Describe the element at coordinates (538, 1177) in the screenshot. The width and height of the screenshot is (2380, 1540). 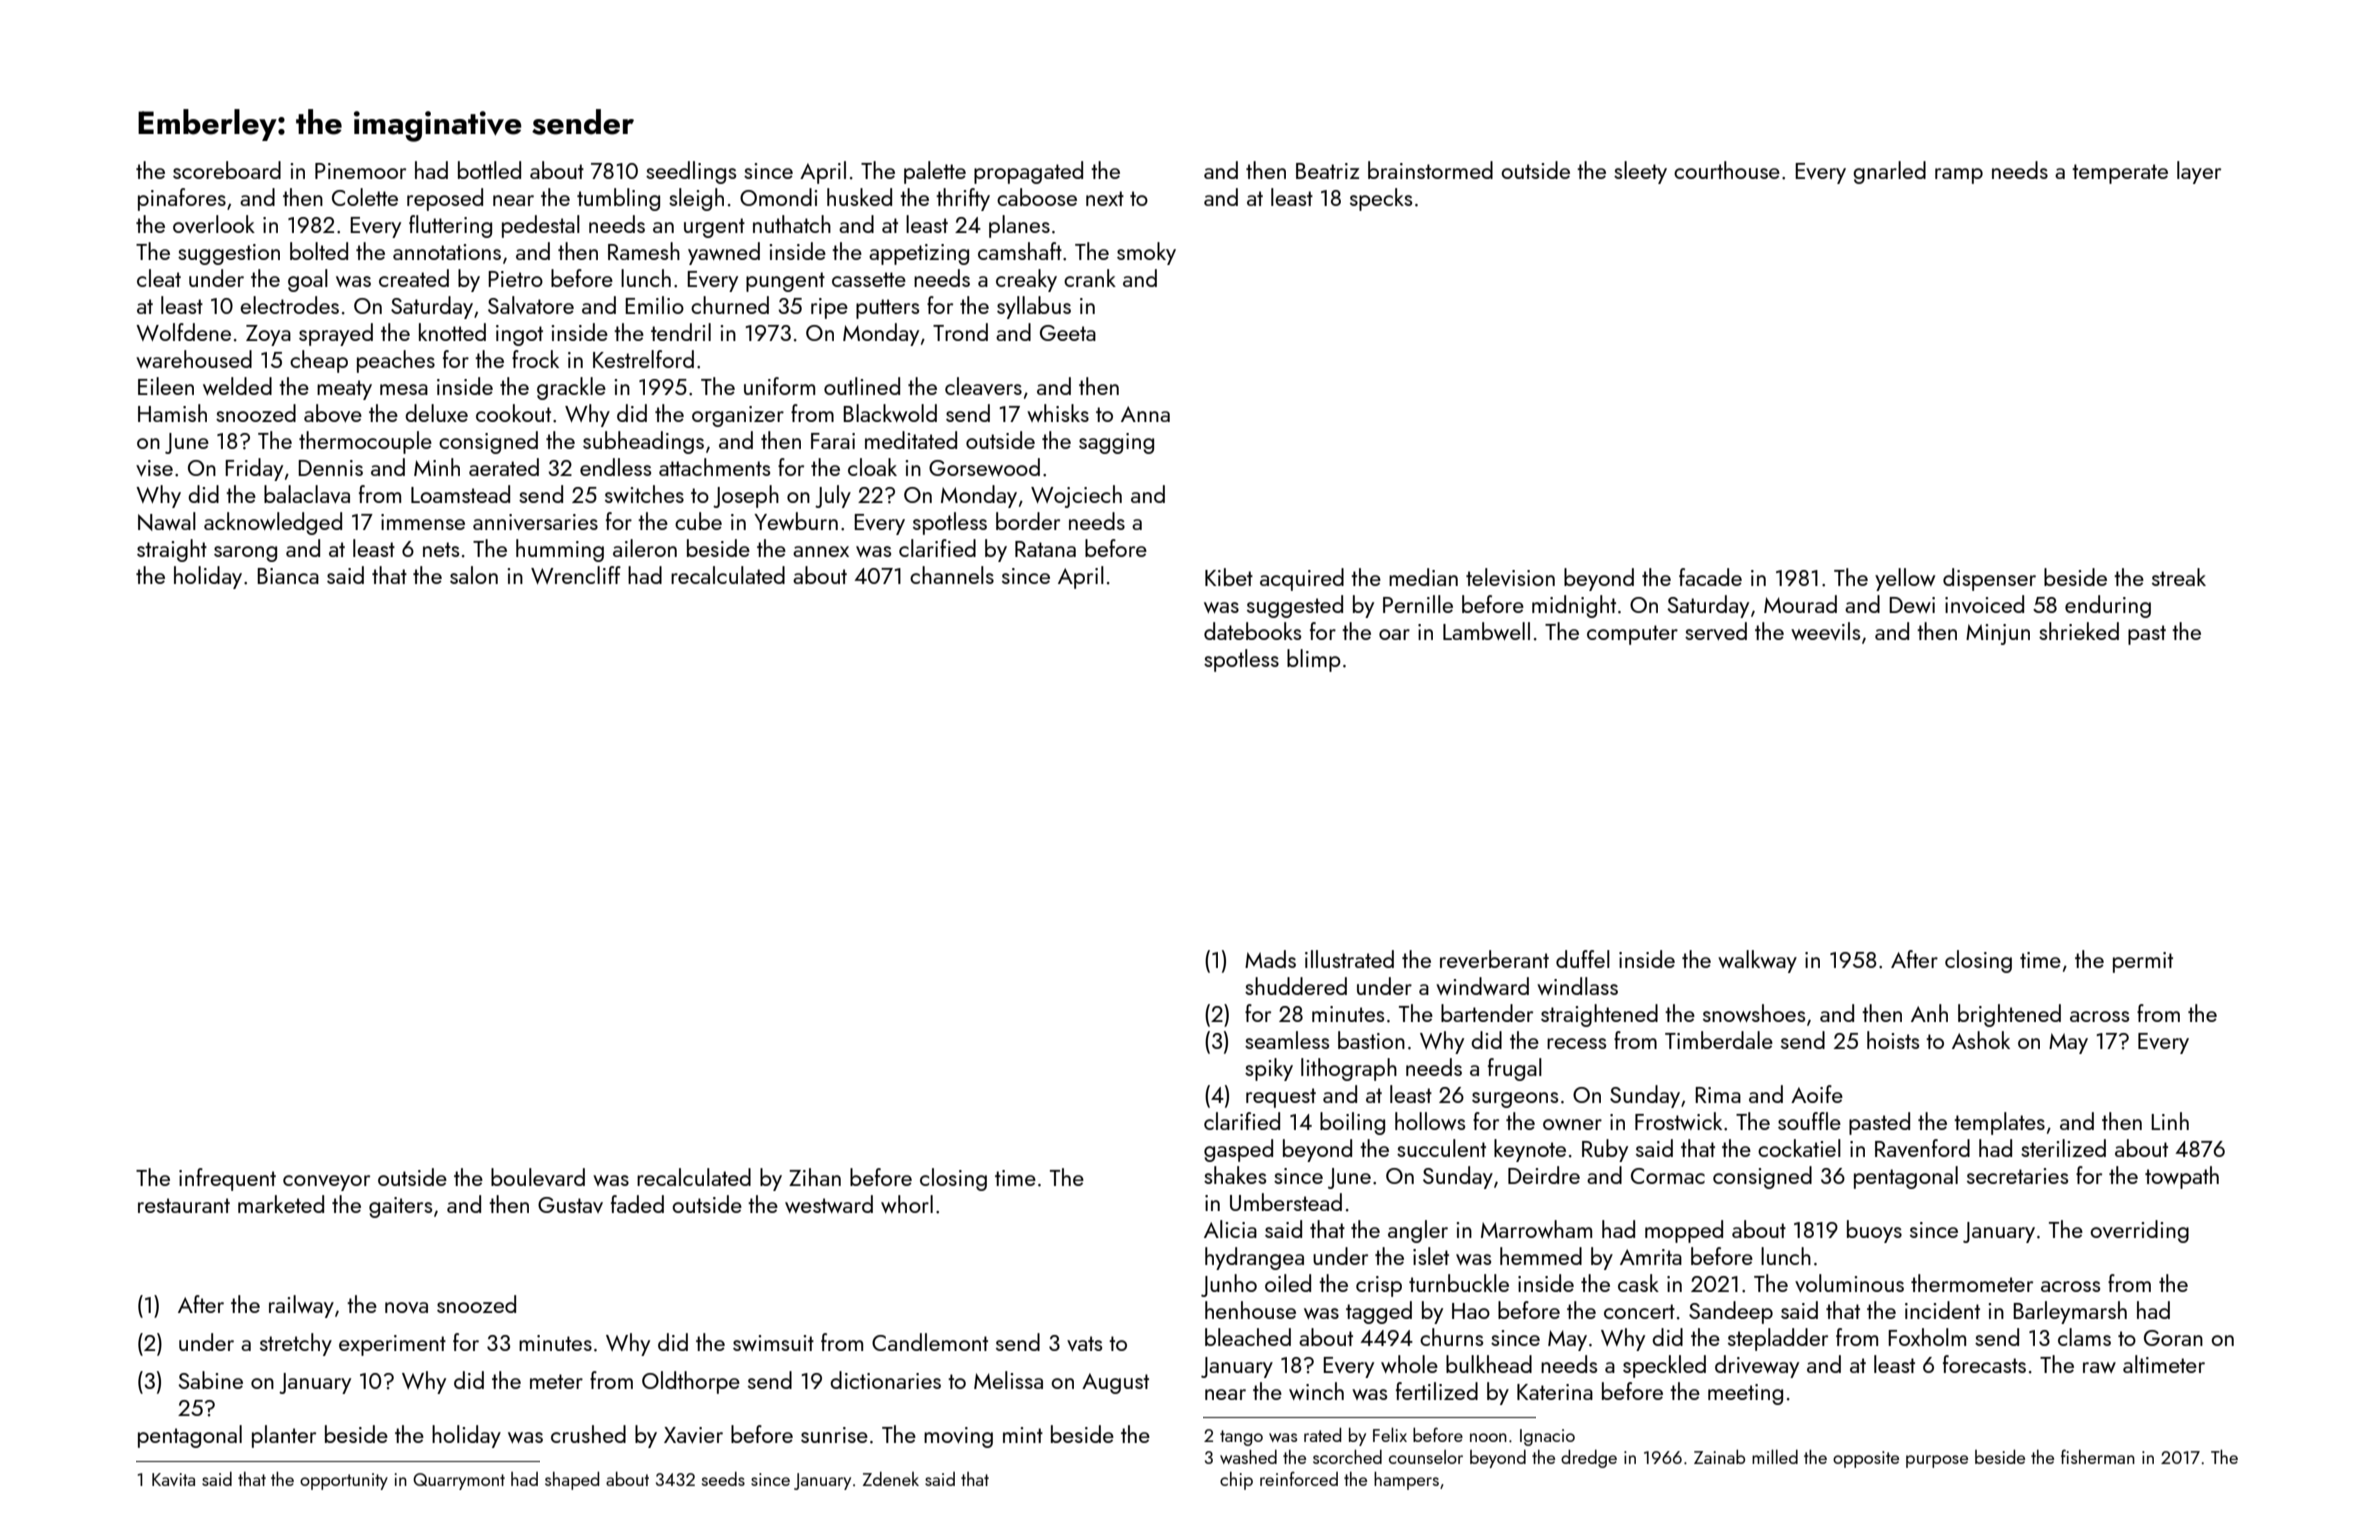
I see `boulevard` at that location.
